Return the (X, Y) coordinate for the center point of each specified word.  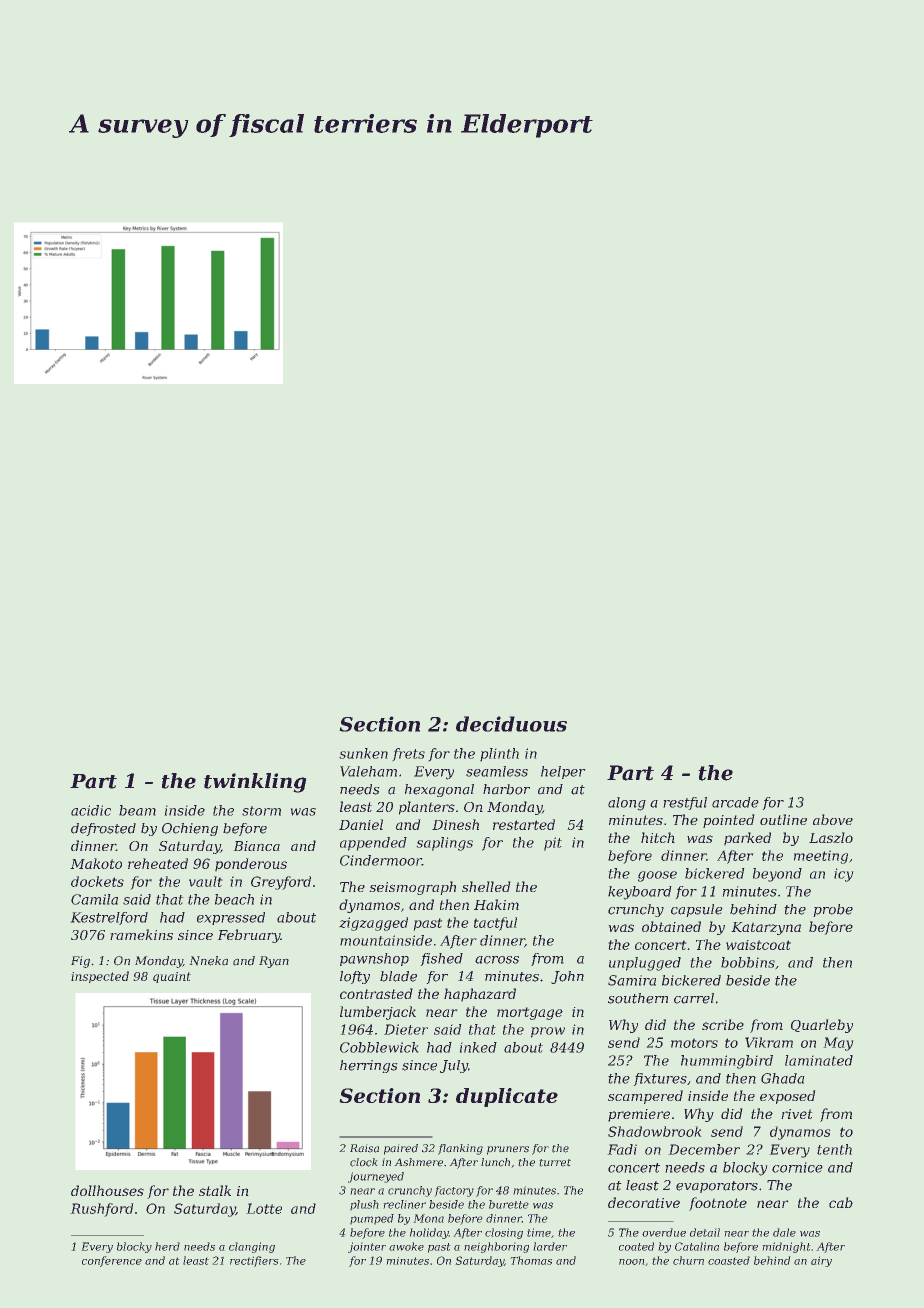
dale (784, 1232)
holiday (429, 1233)
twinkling (255, 783)
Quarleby (822, 1026)
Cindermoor (381, 860)
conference (112, 1261)
